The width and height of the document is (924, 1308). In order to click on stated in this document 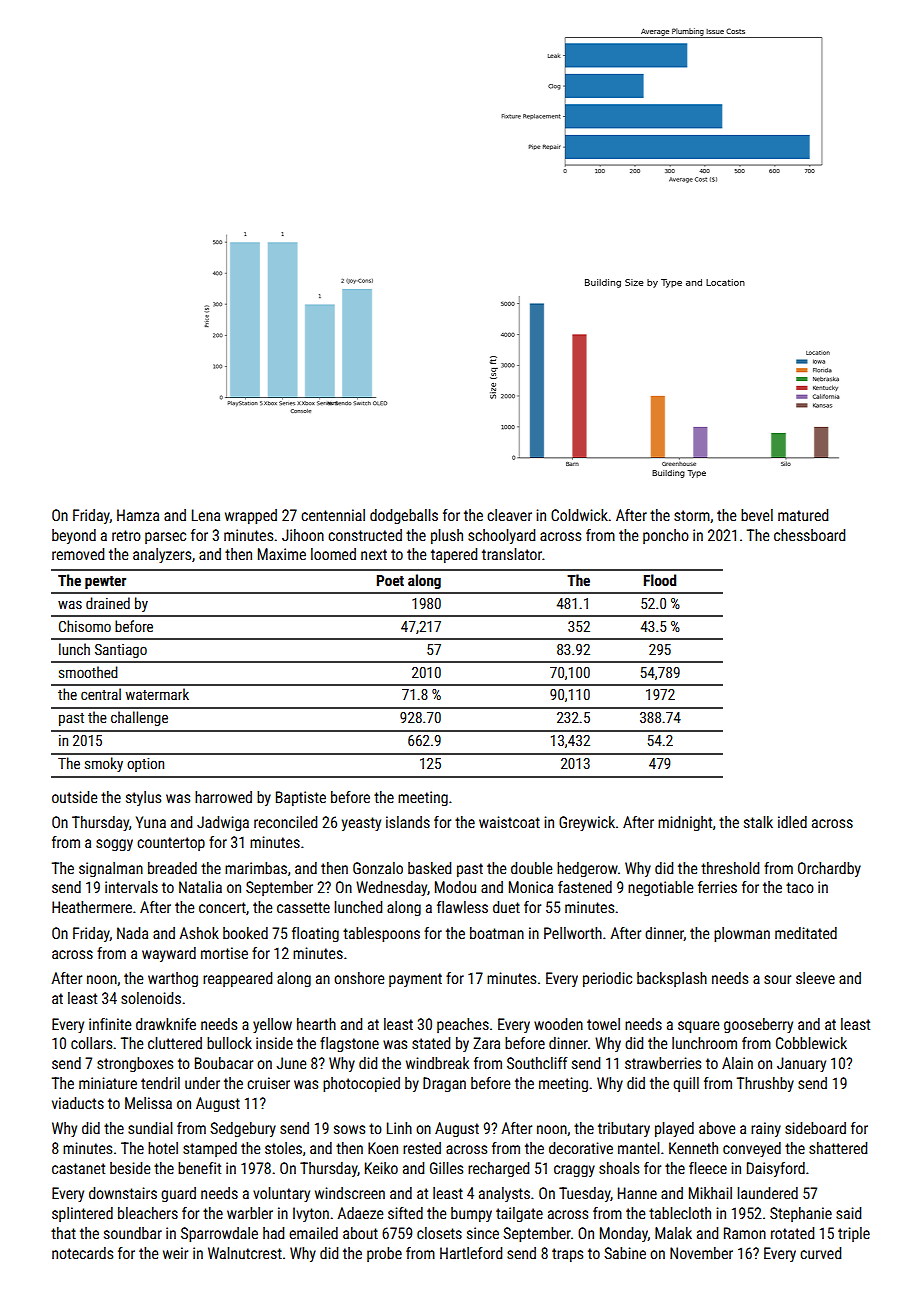, I will do `click(431, 1043)`.
